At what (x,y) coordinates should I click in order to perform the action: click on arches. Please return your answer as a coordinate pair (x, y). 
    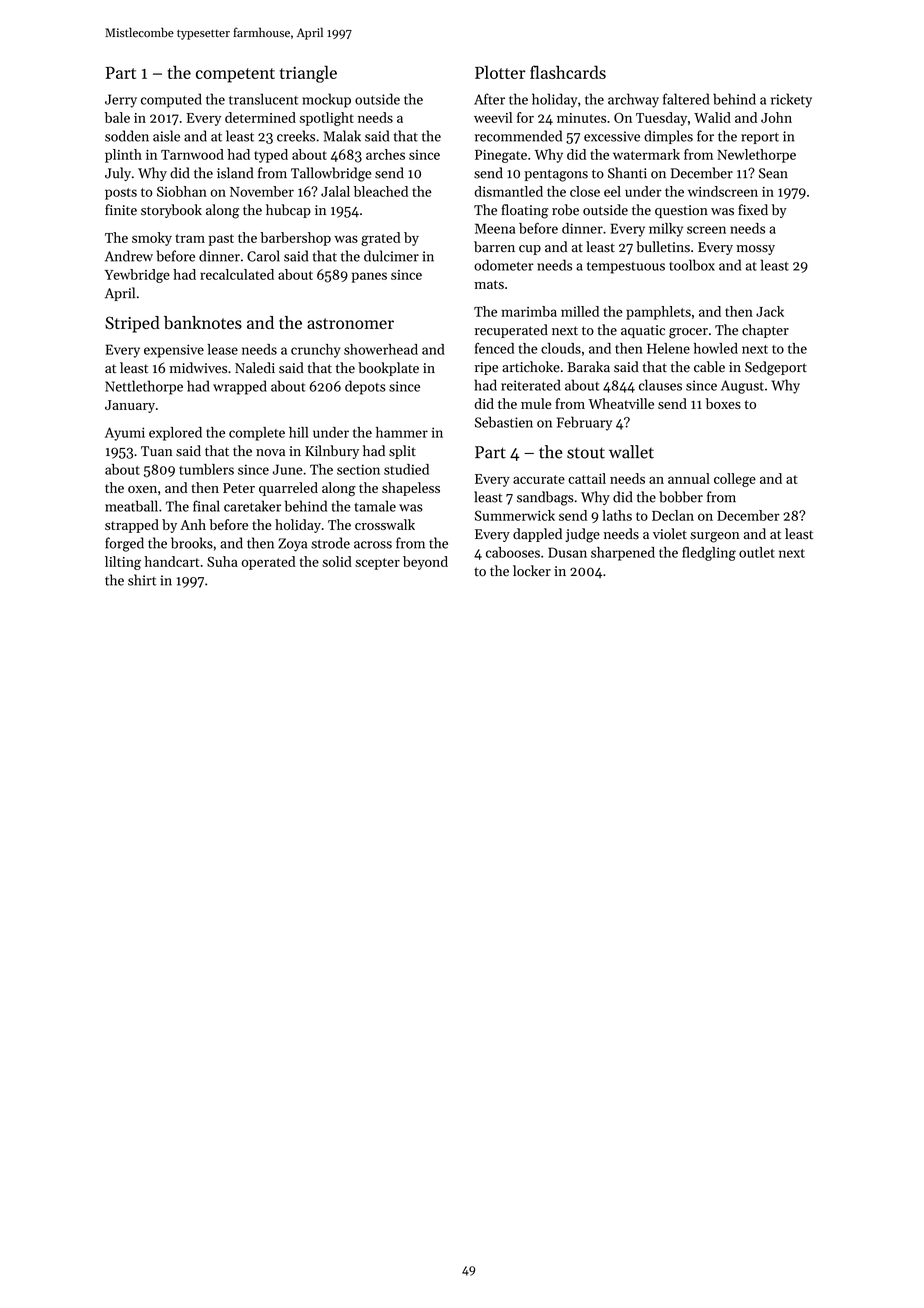
    Looking at the image, I should click on (385, 154).
